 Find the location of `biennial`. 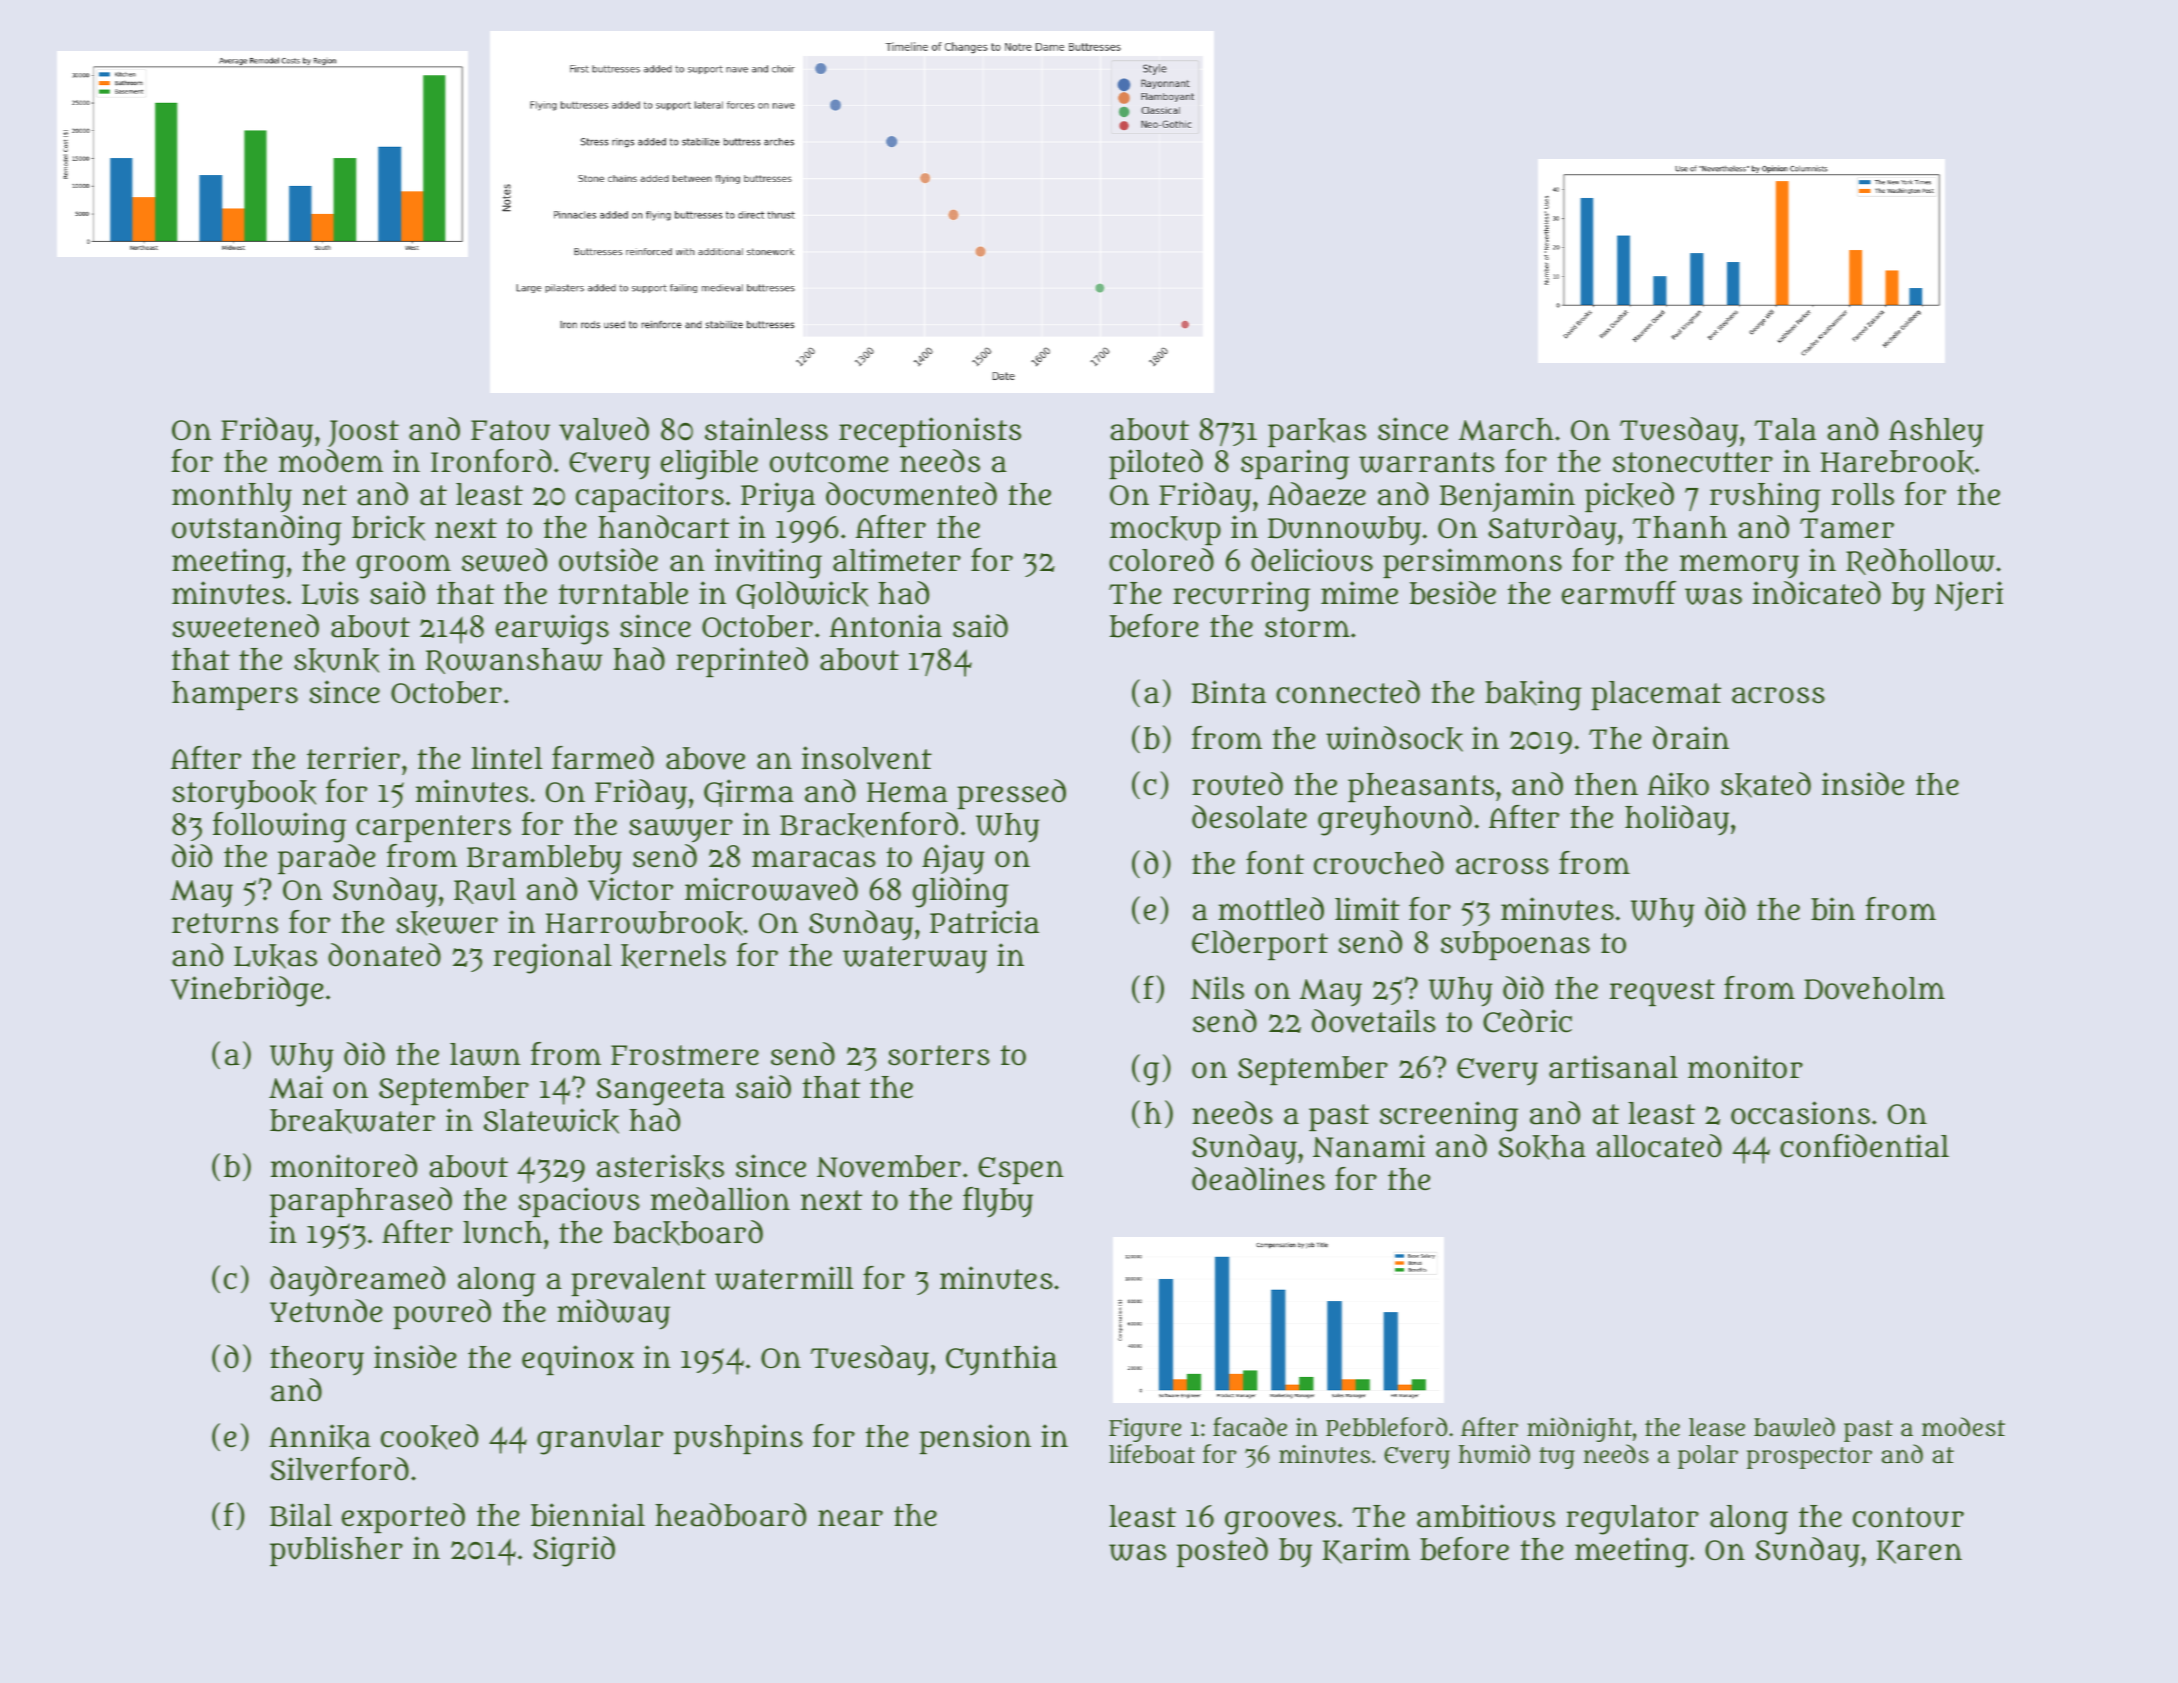

biennial is located at coordinates (588, 1515).
